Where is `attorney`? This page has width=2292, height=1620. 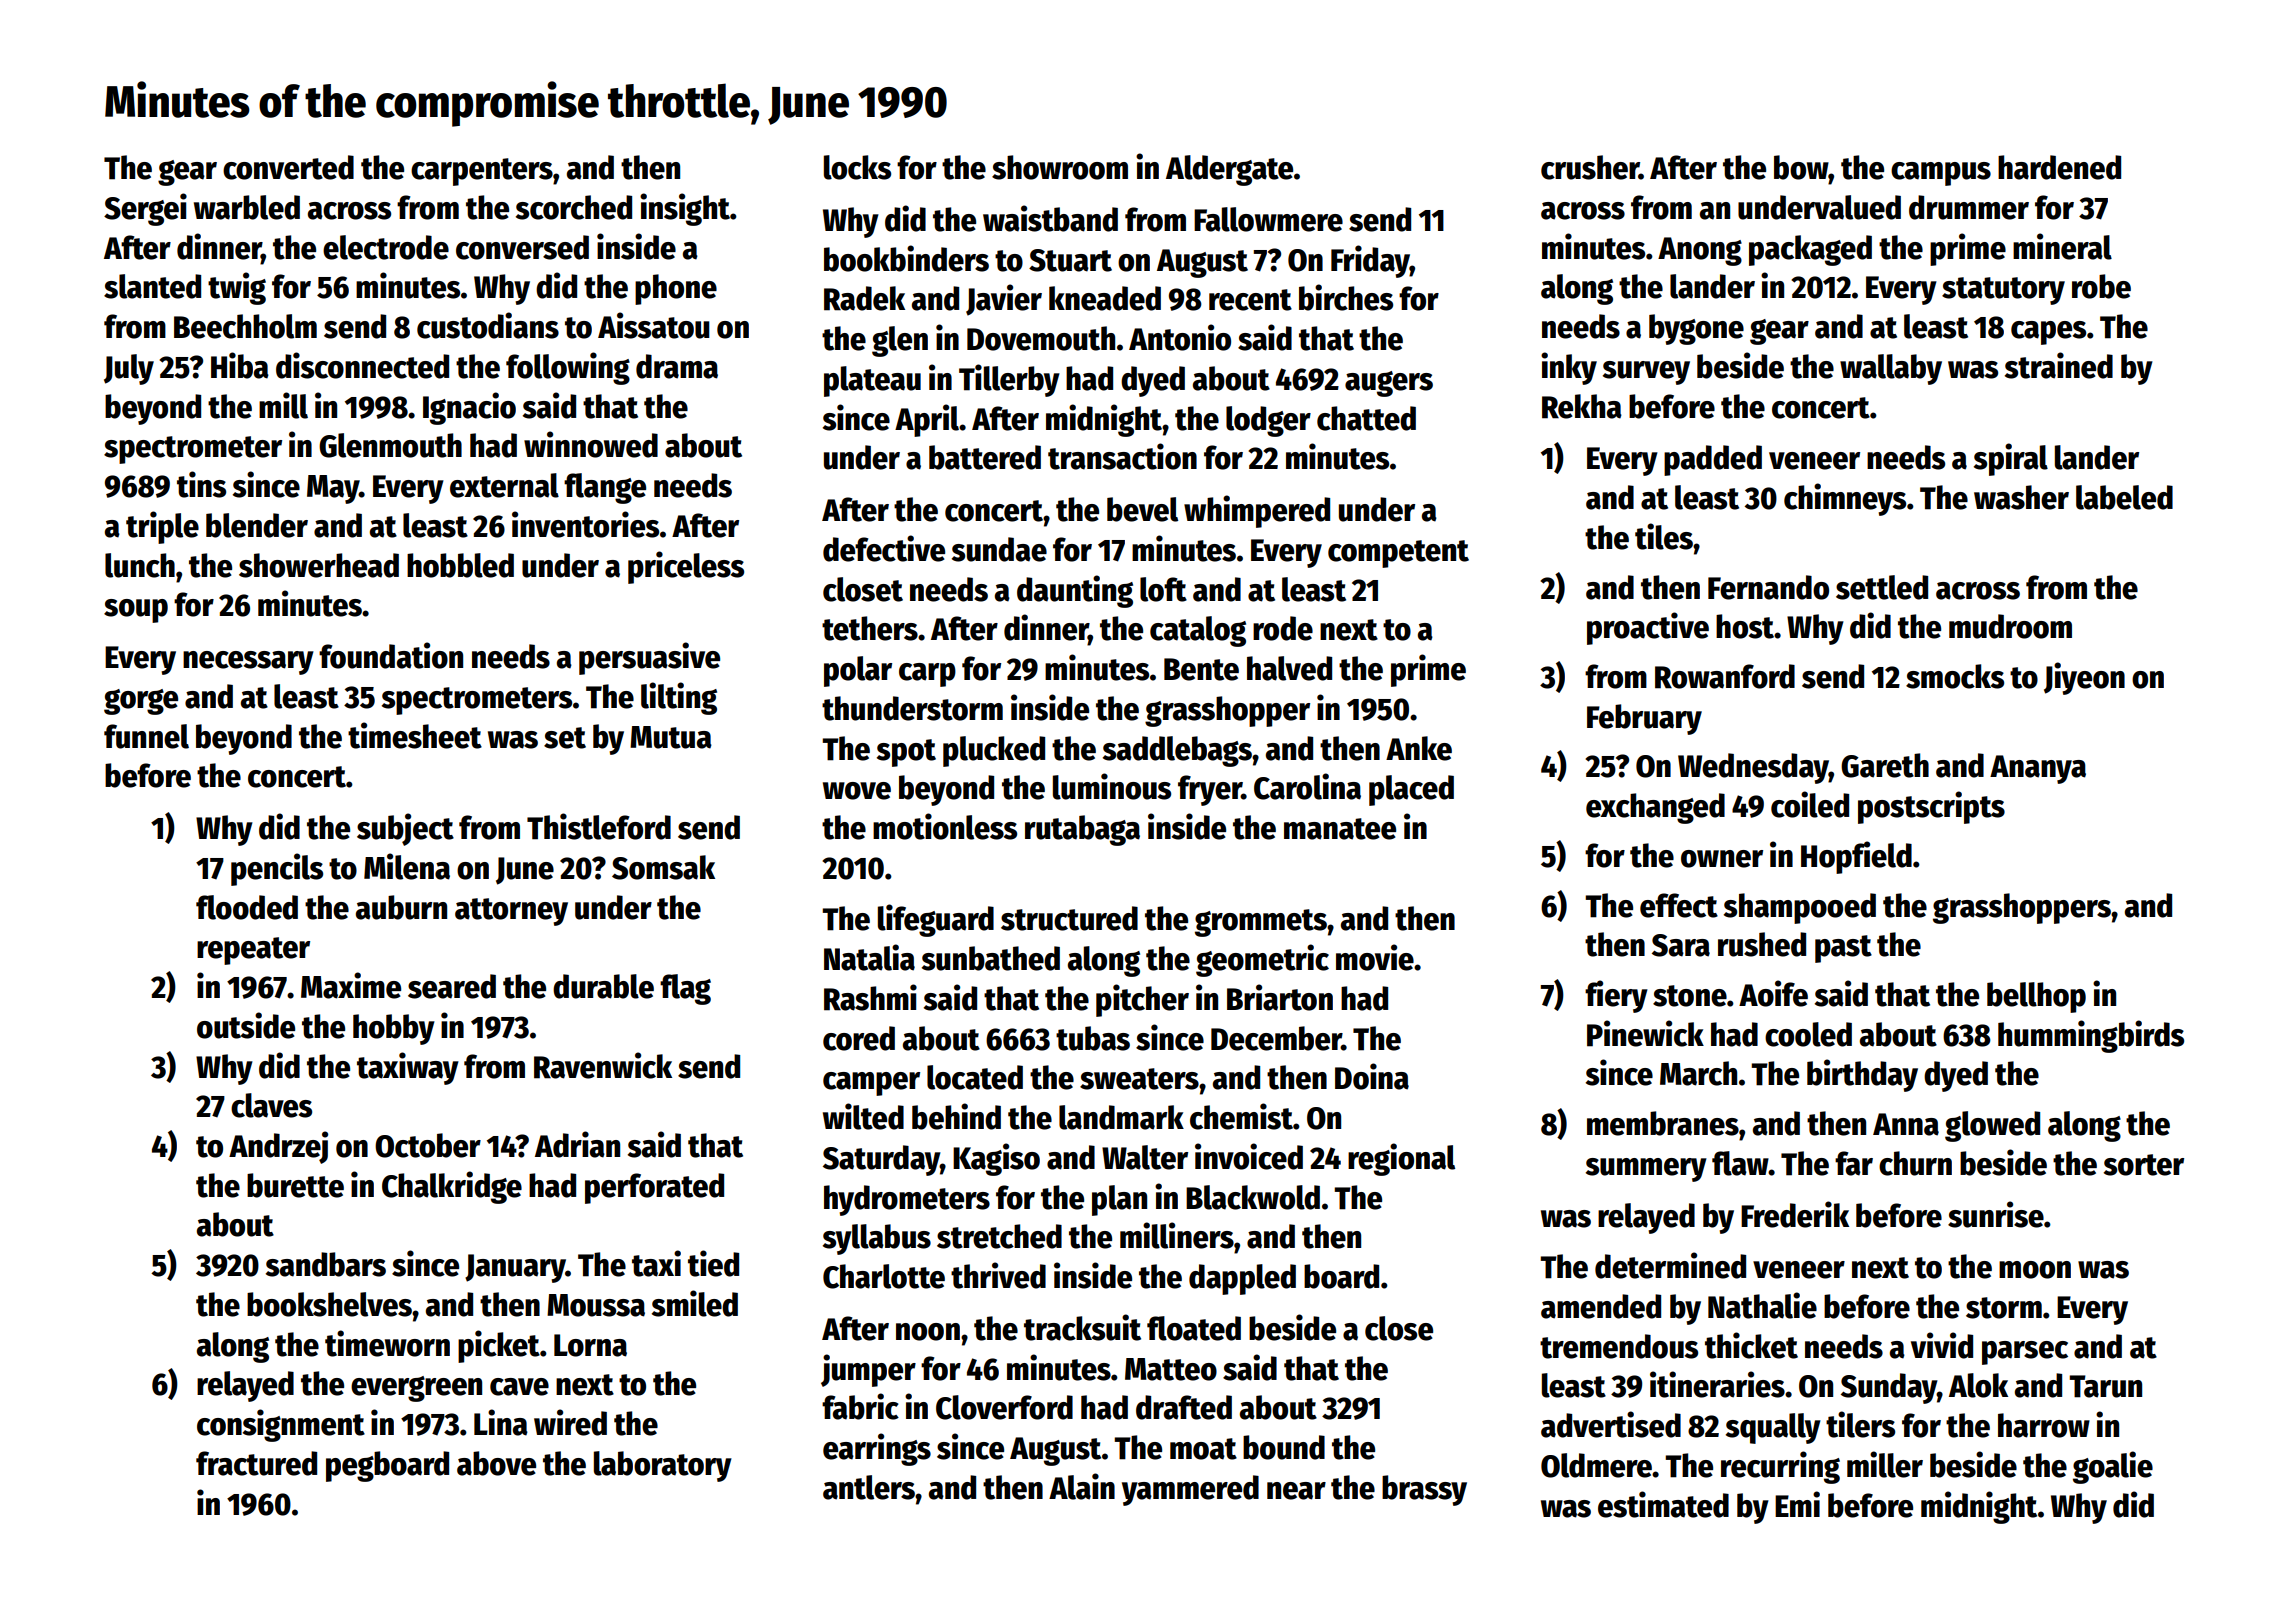 attorney is located at coordinates (511, 912).
